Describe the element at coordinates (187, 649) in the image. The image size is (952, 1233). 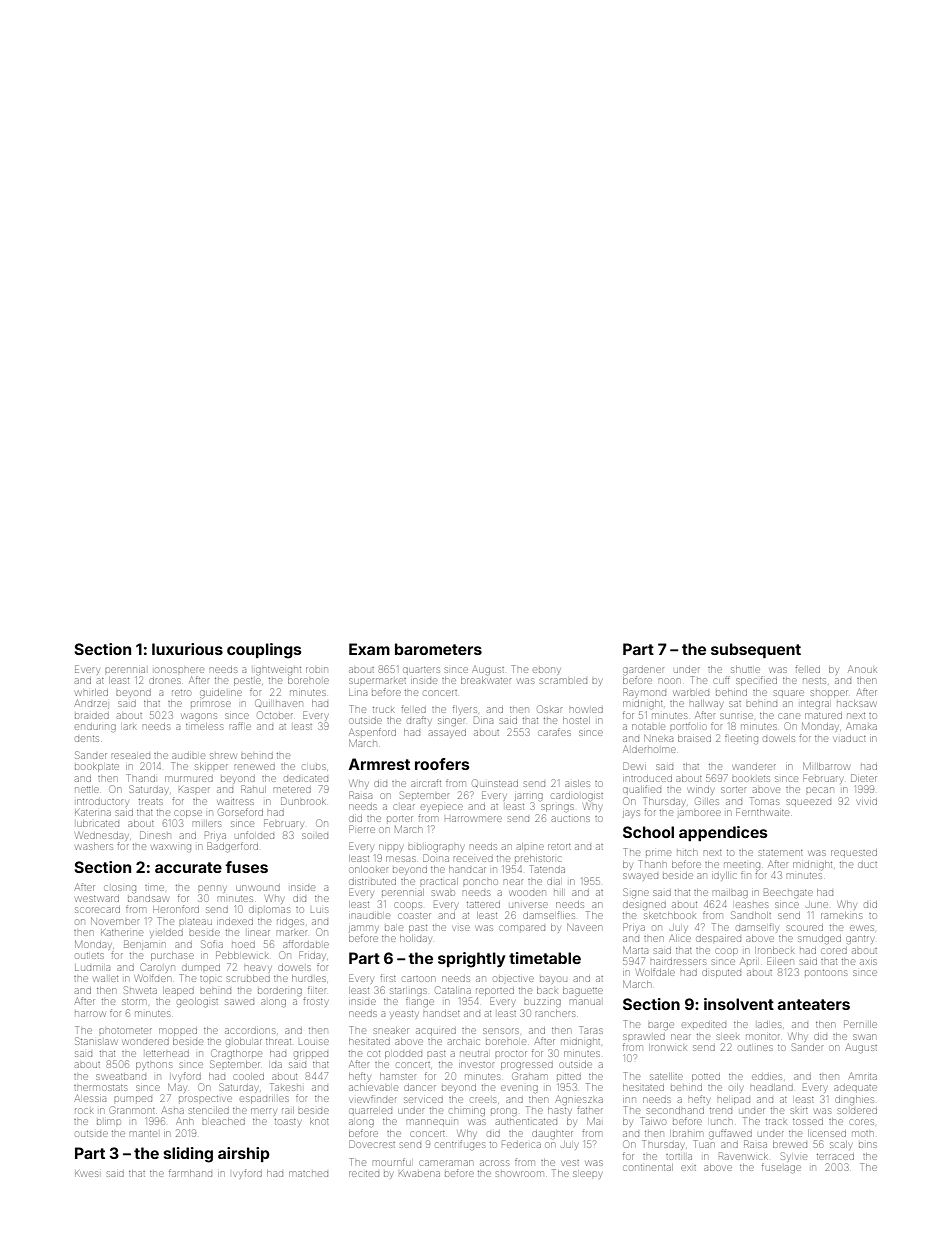
I see `luxurious` at that location.
